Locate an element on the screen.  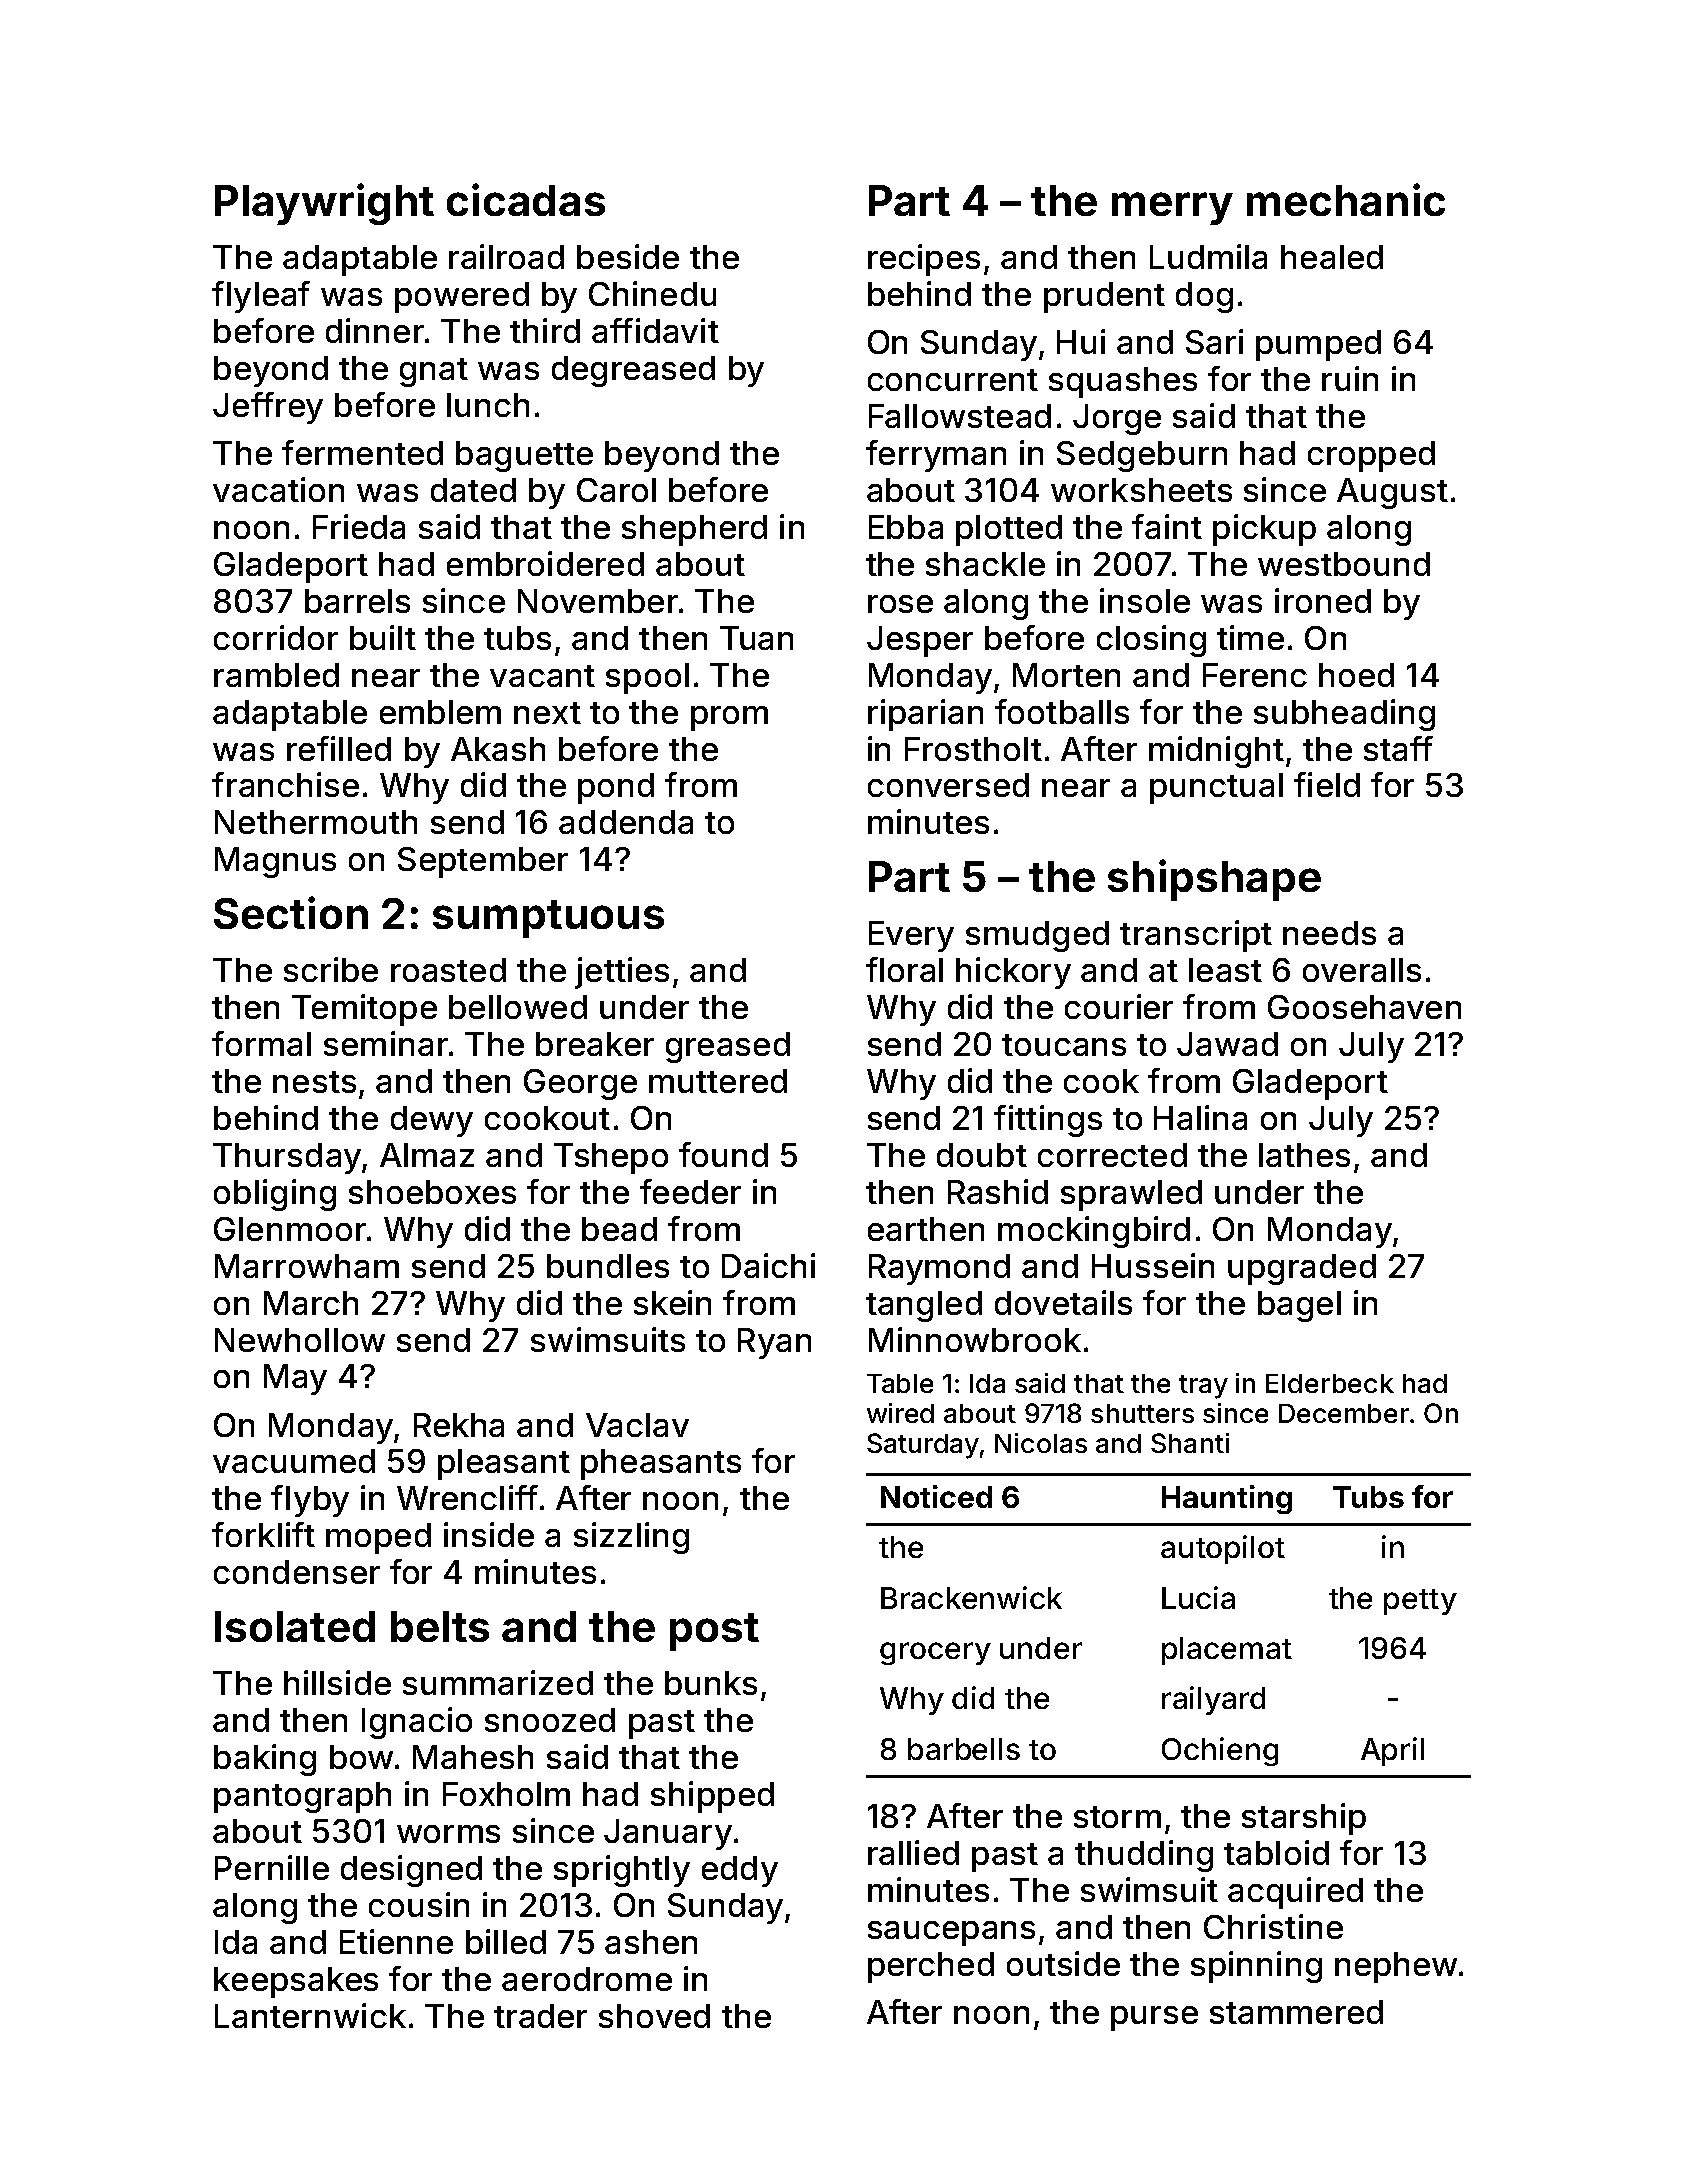
Minnowbrook is located at coordinates (975, 1339).
